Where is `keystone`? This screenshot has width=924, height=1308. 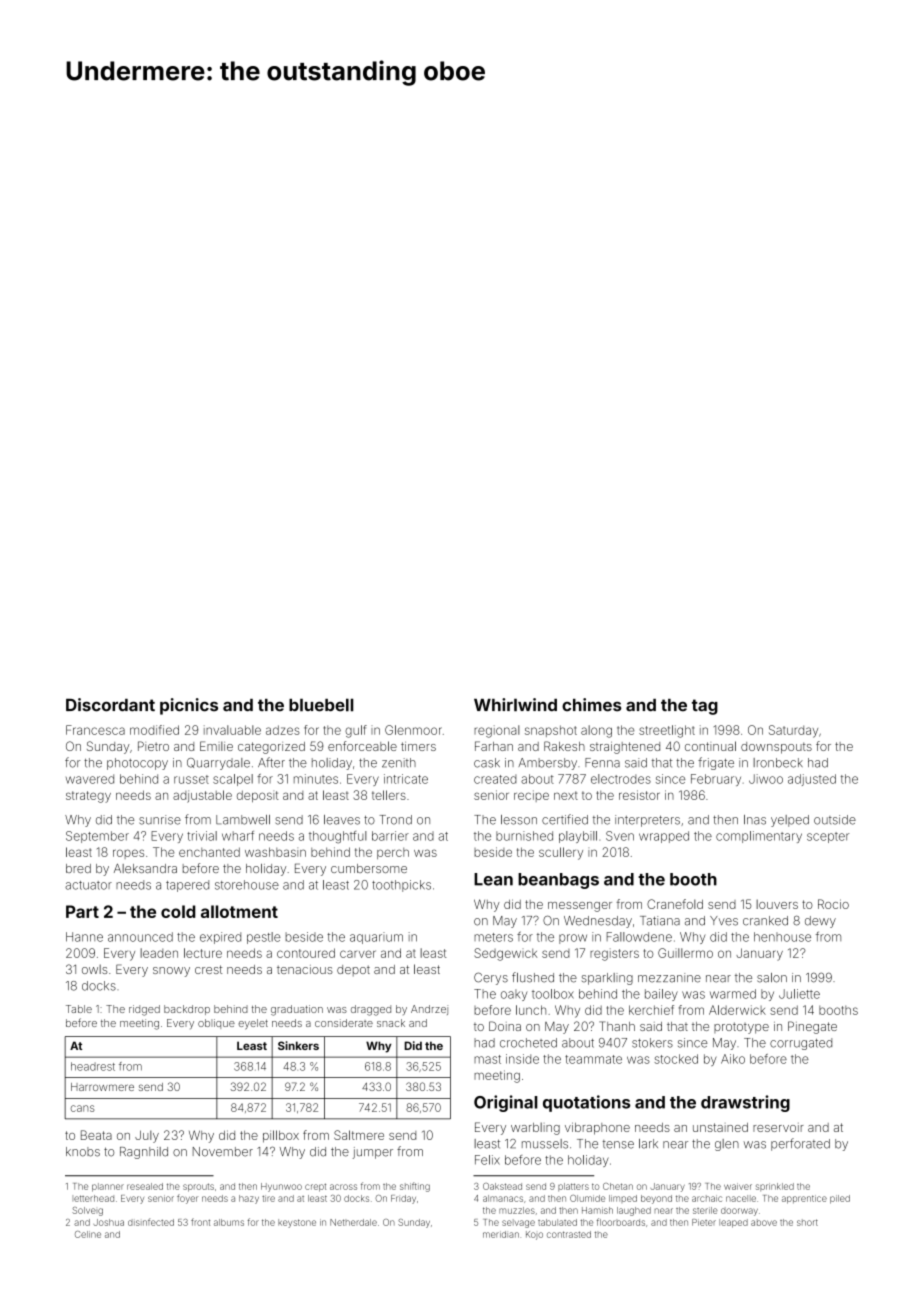 keystone is located at coordinates (297, 1223).
